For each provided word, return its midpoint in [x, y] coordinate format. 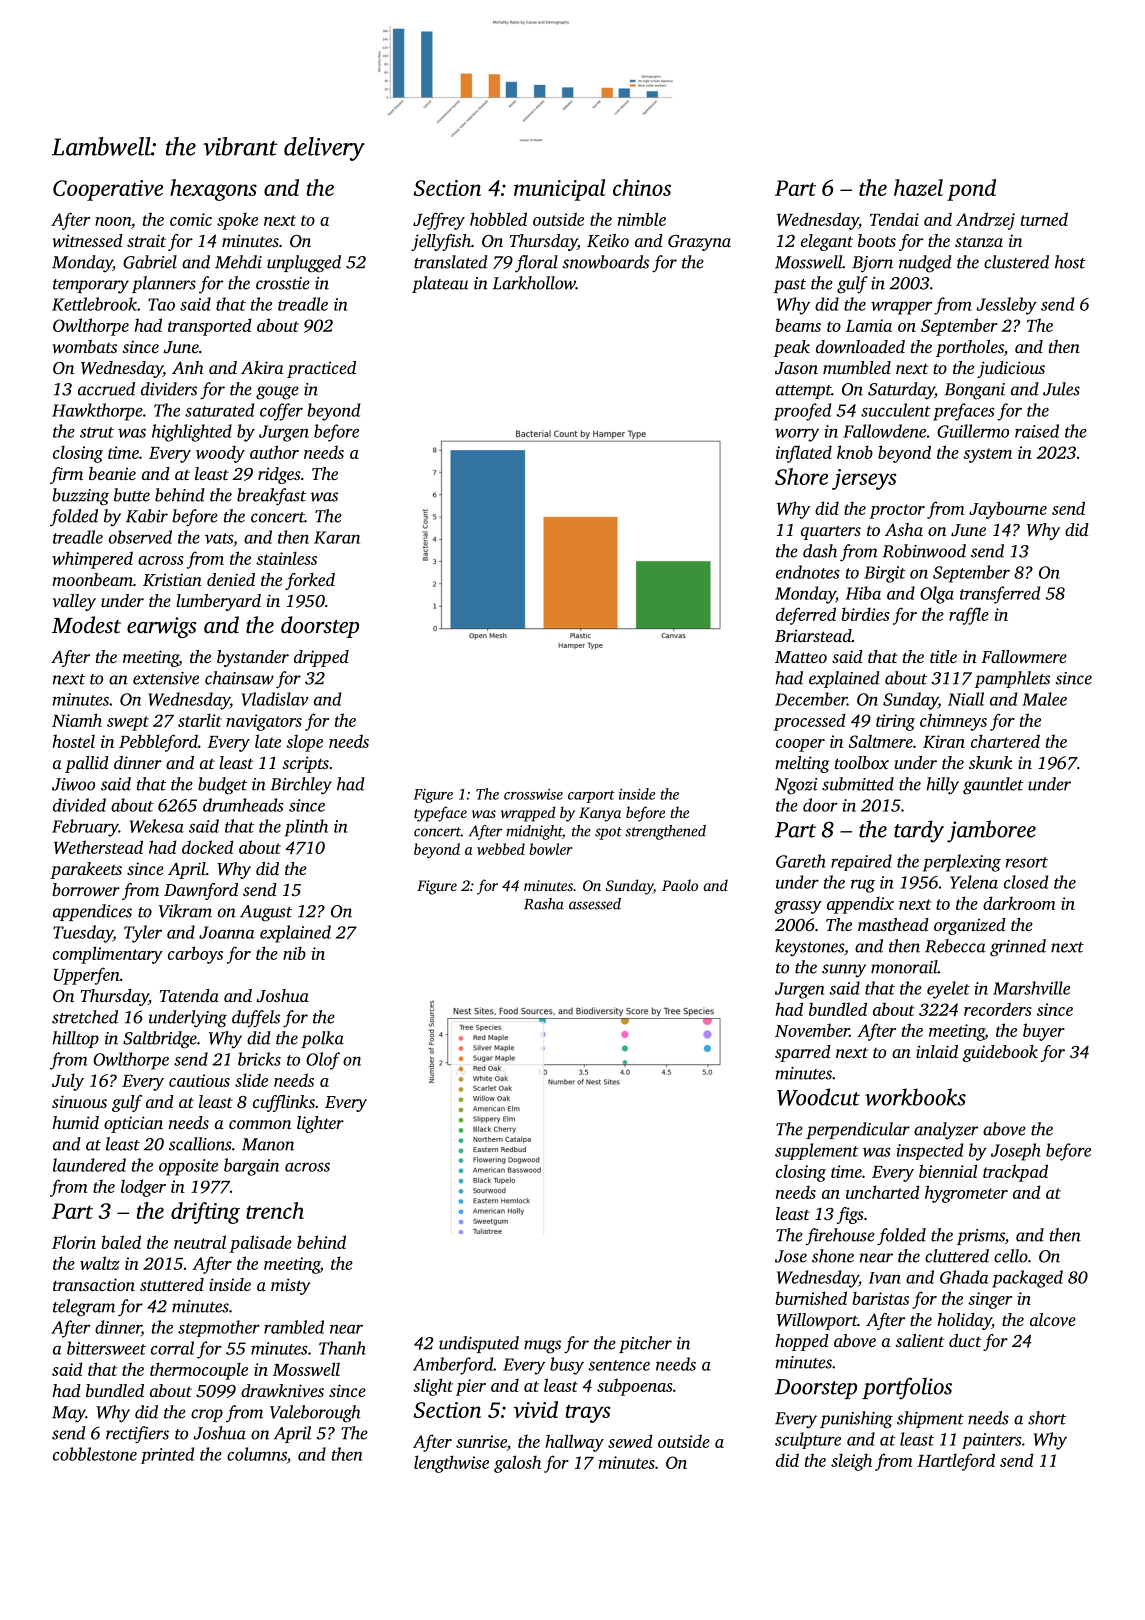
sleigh [851, 1462]
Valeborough [315, 1414]
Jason [796, 368]
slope [304, 743]
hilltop [75, 1039]
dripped [321, 658]
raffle [969, 616]
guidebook [1000, 1053]
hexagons [213, 190]
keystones [809, 948]
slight [433, 1387]
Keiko [608, 241]
